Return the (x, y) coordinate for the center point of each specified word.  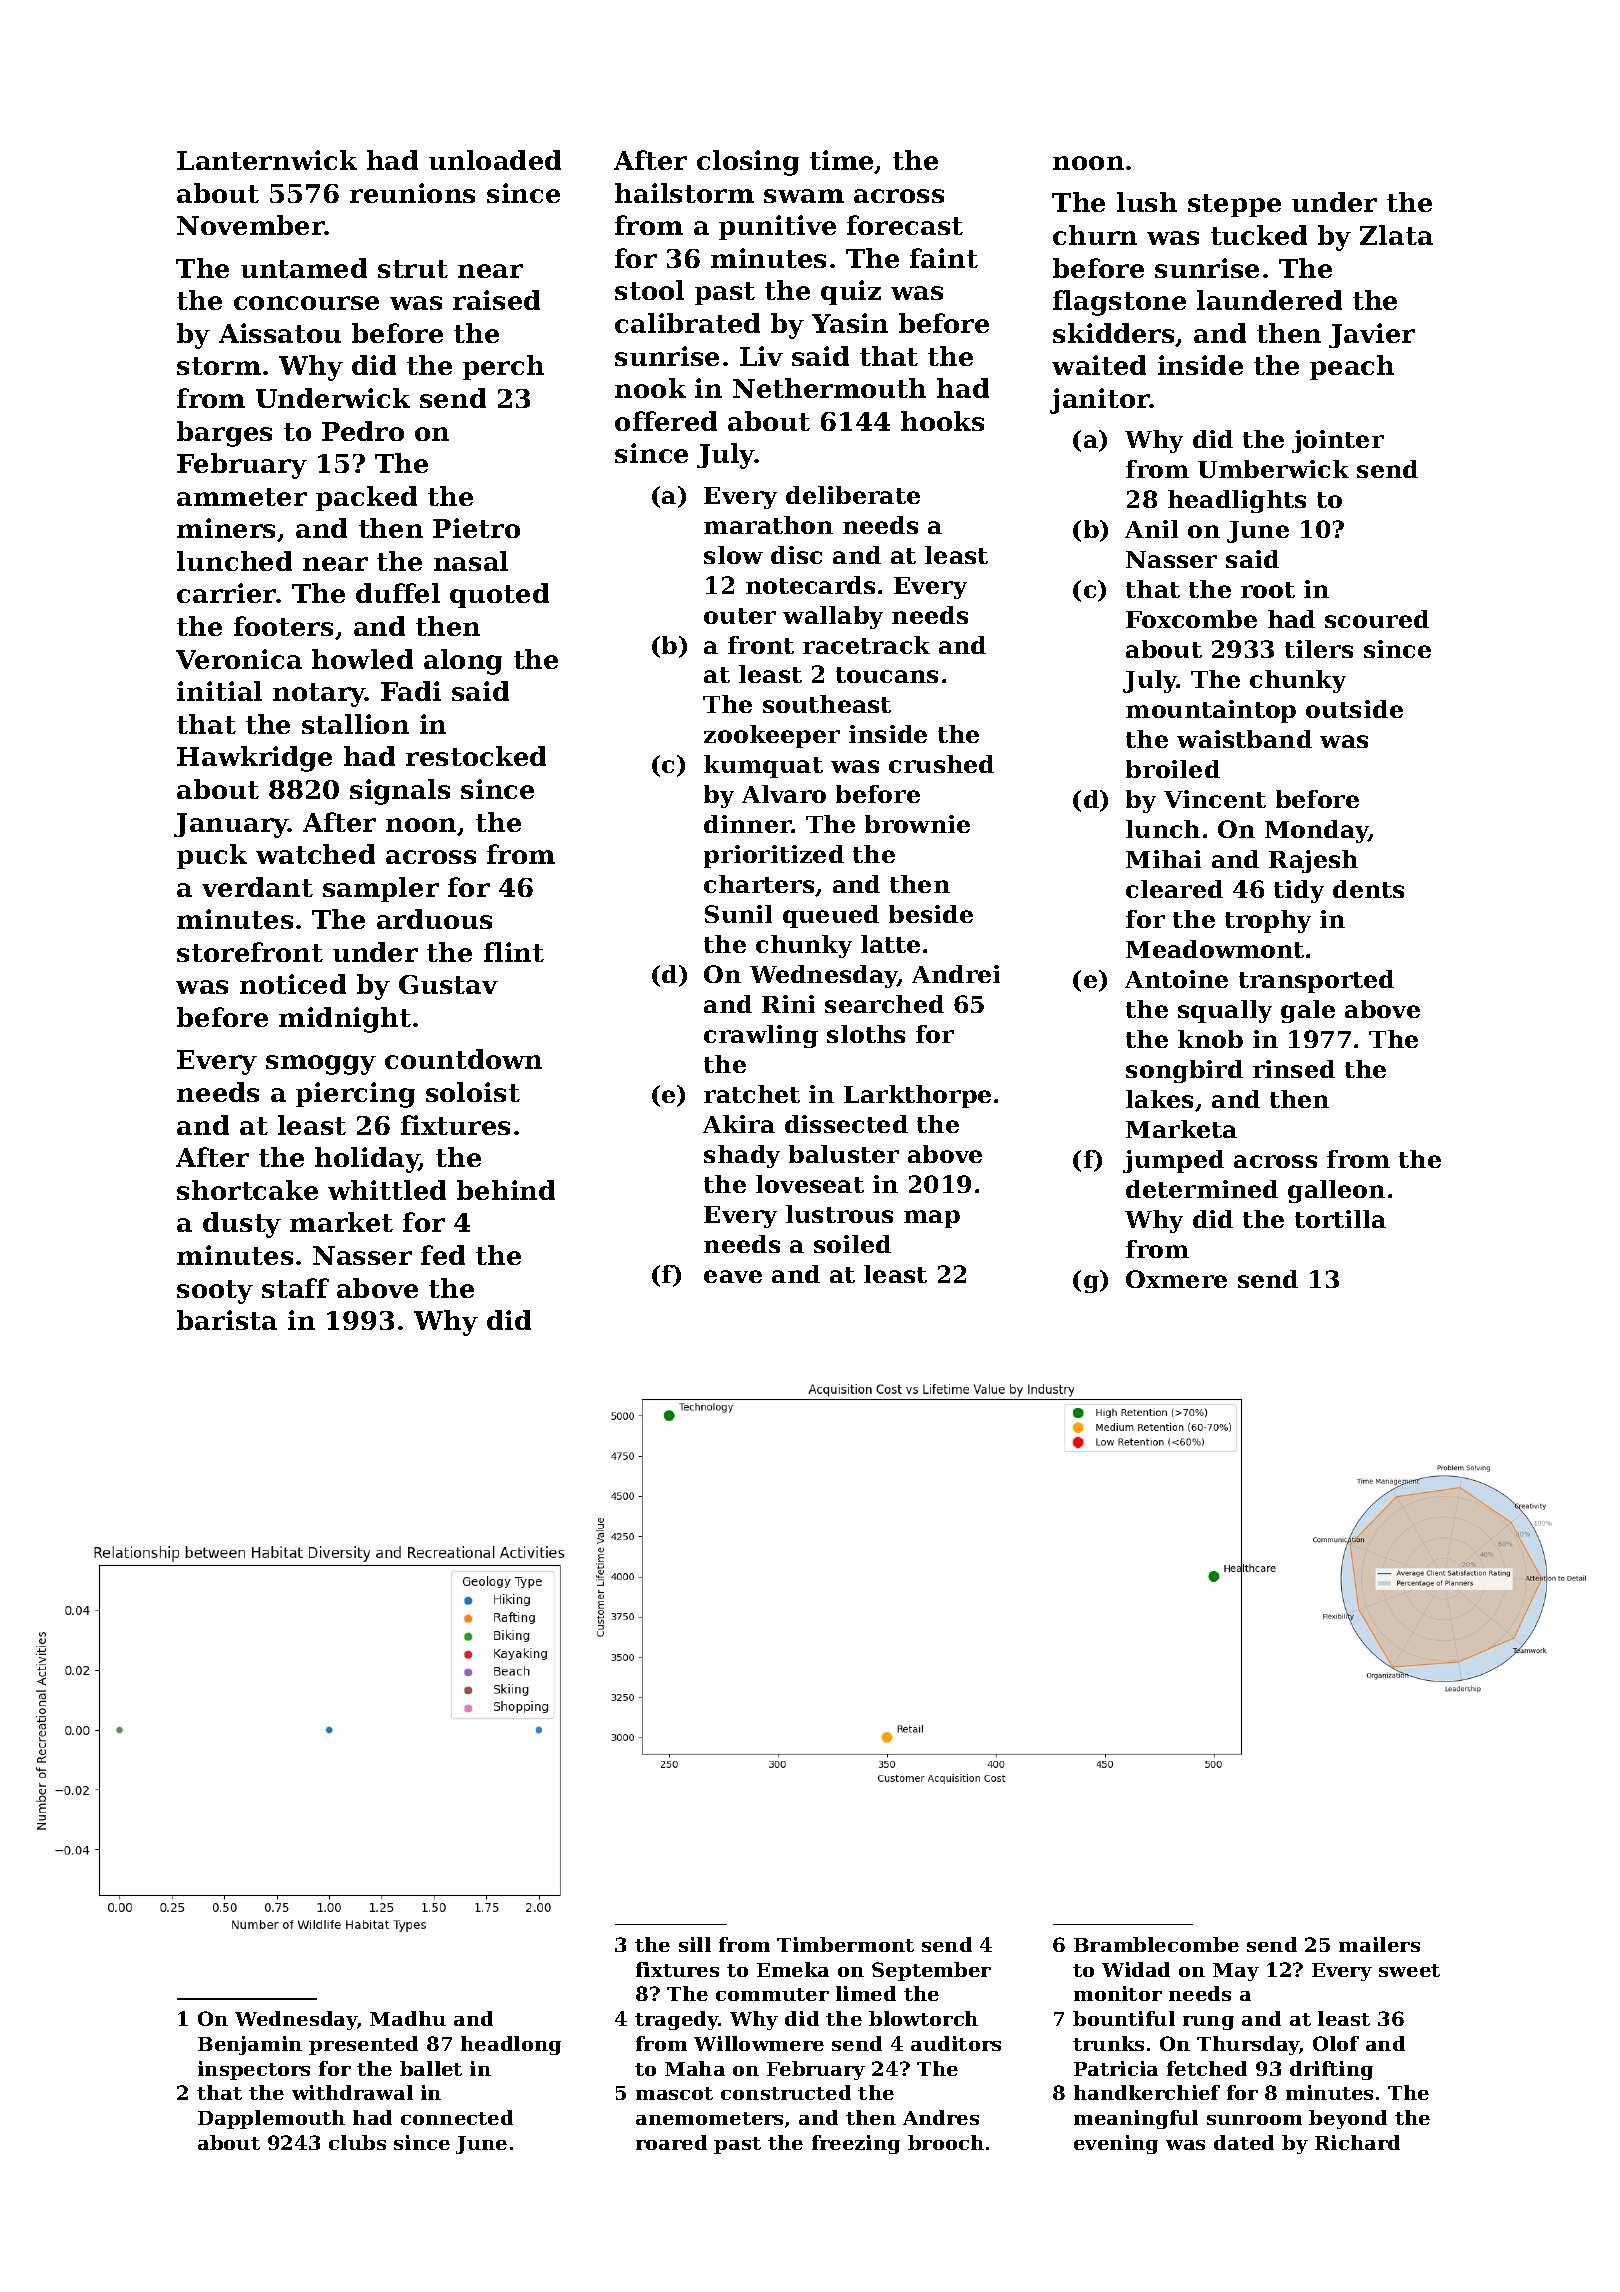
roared (671, 2142)
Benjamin (250, 2045)
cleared (1174, 889)
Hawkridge (254, 759)
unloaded (495, 160)
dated (1244, 2142)
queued (831, 916)
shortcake (247, 1190)
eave (733, 1276)
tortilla (1340, 1219)
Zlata (1396, 235)
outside (1354, 709)
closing (748, 163)
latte (890, 944)
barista (227, 1320)
